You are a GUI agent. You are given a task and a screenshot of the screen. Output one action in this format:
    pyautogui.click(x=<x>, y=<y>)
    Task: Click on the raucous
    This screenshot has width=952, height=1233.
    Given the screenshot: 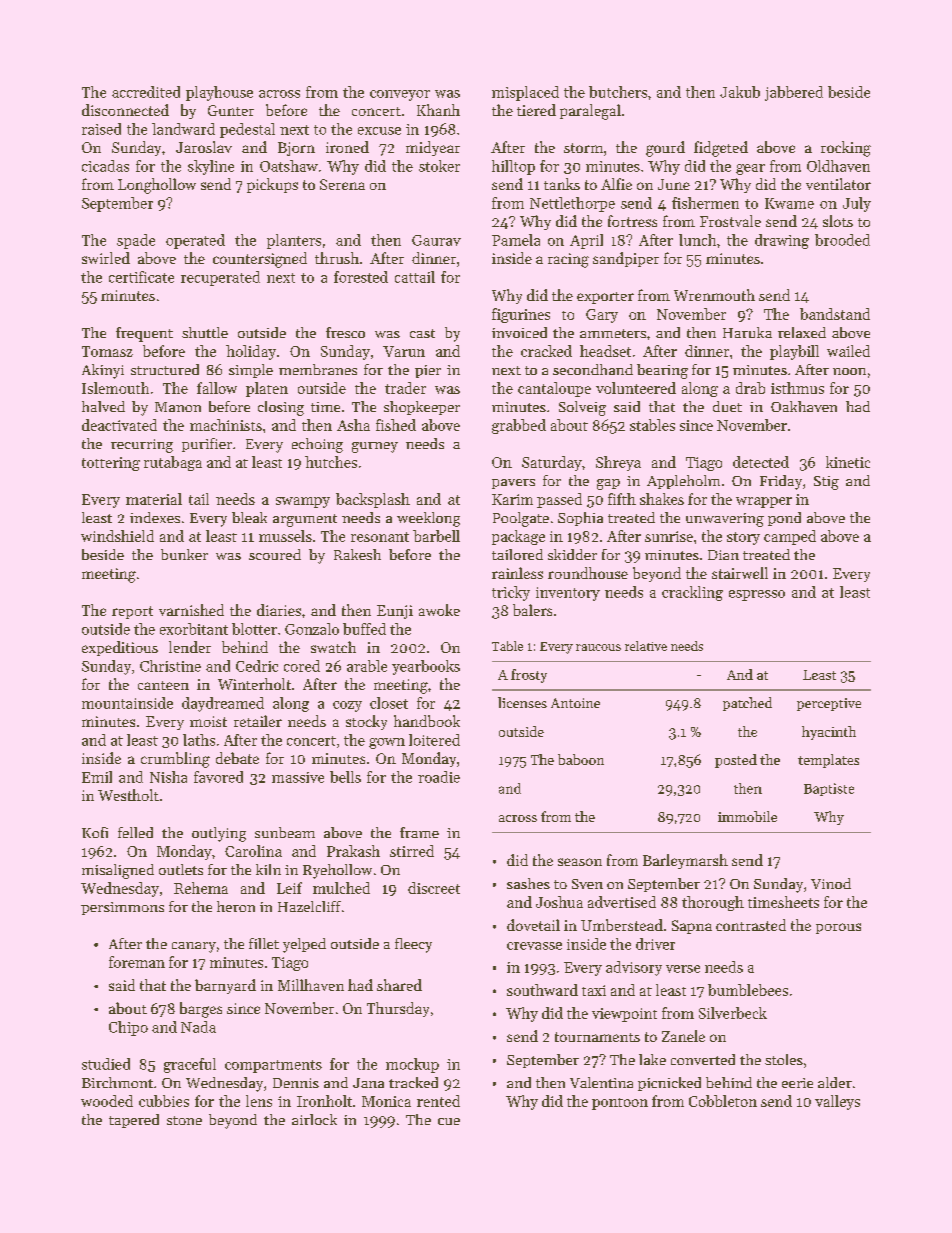 What is the action you would take?
    pyautogui.click(x=598, y=647)
